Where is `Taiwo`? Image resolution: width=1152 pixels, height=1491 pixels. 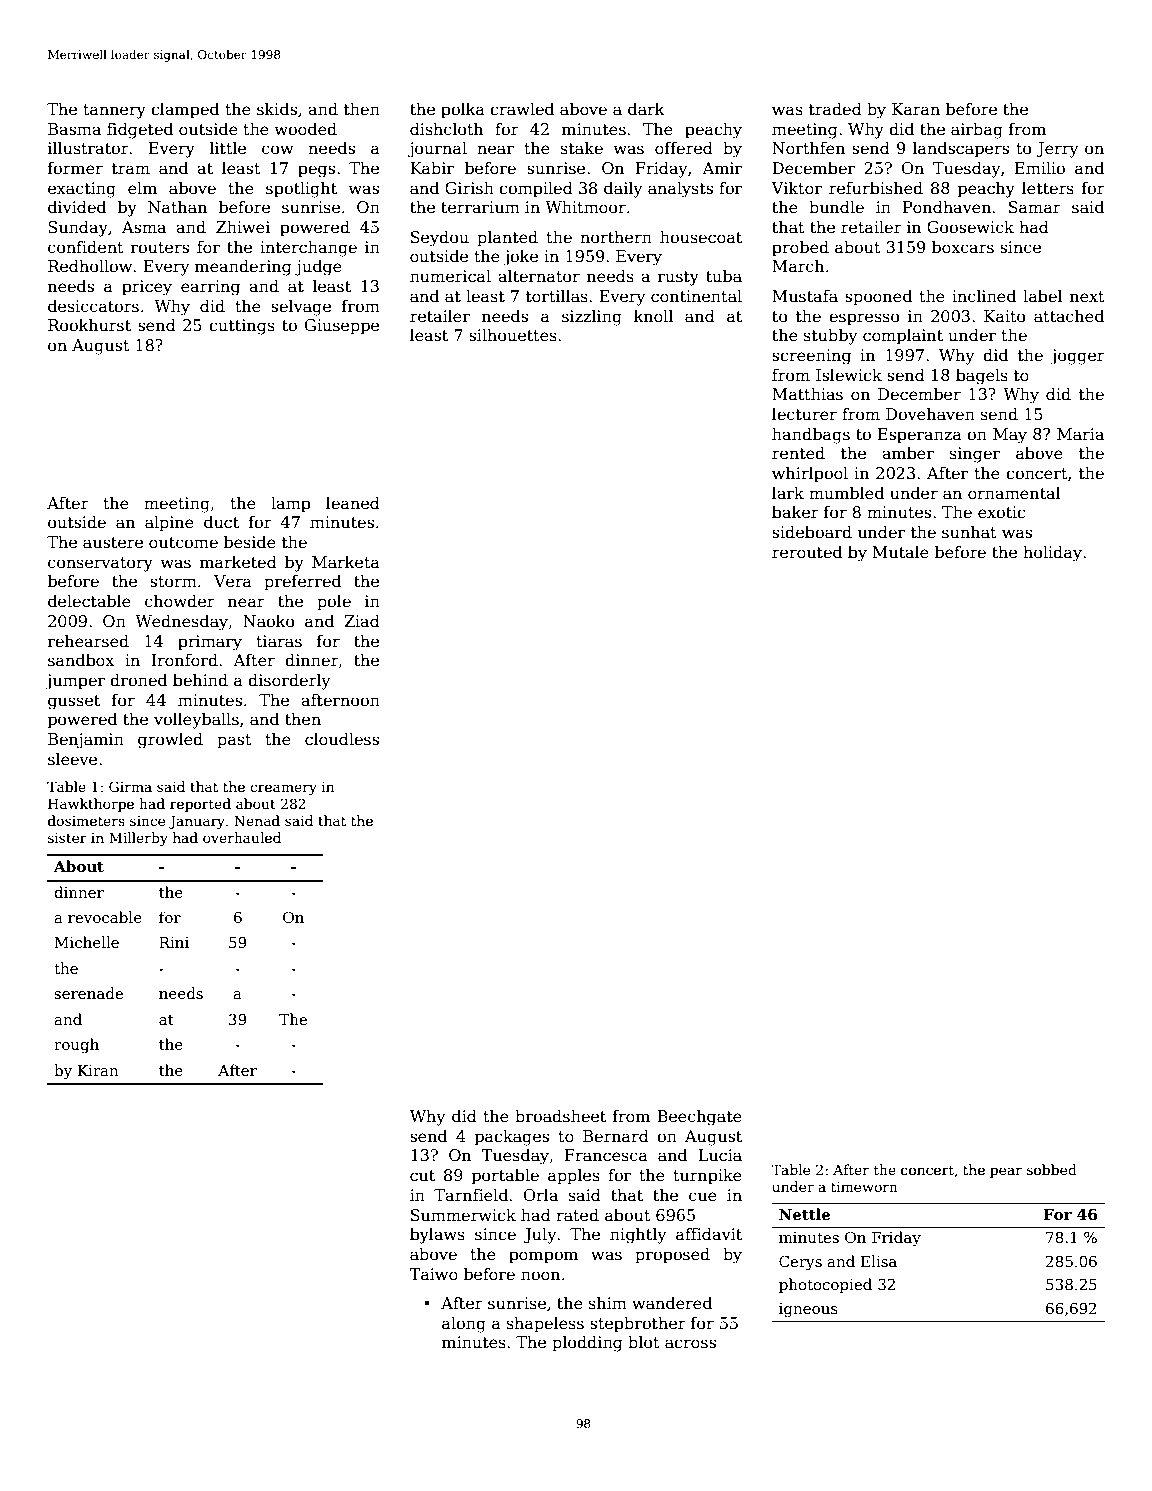 Taiwo is located at coordinates (433, 1274).
